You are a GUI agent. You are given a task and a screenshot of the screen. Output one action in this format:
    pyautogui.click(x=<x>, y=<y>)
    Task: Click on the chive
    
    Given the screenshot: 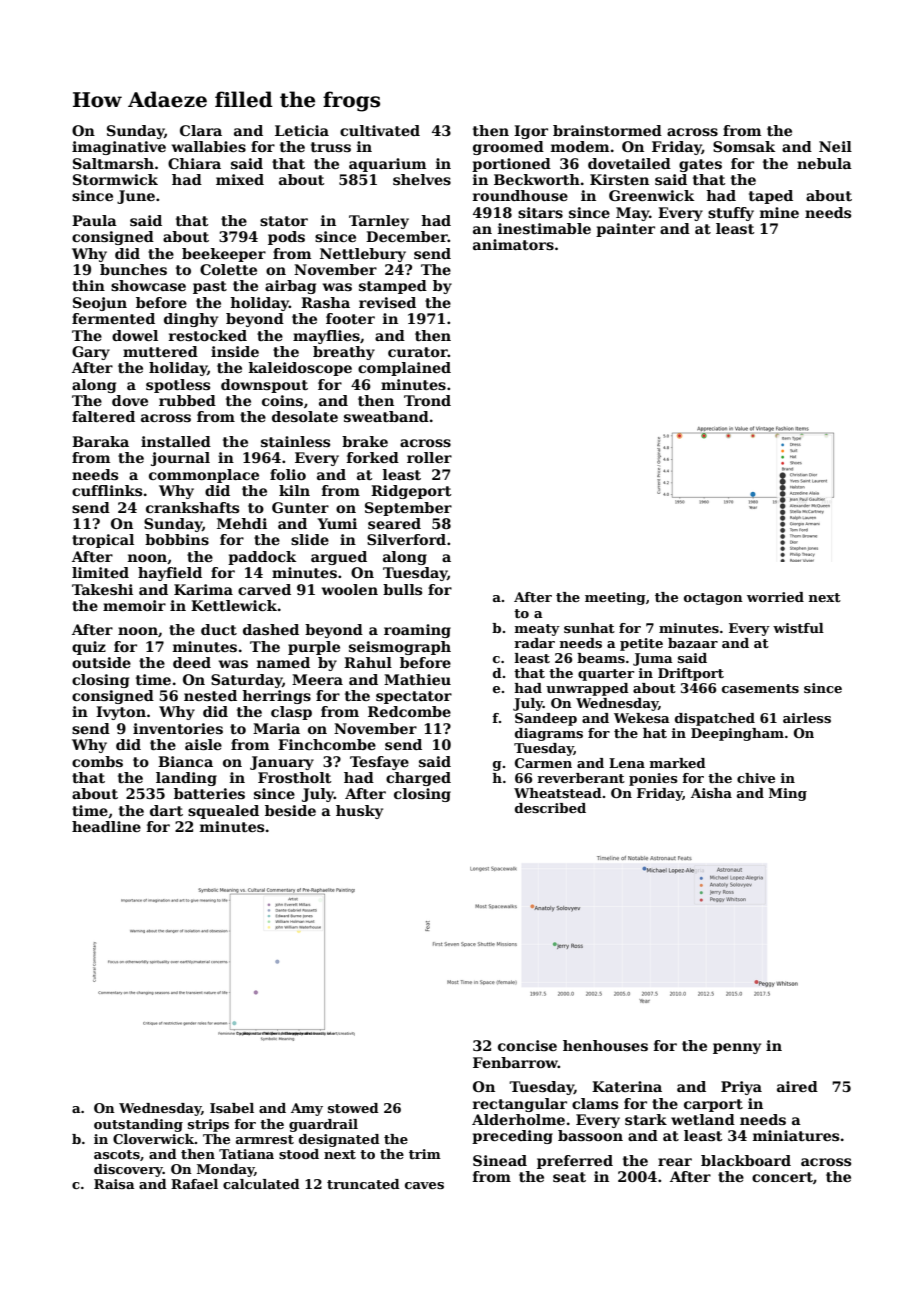 What is the action you would take?
    pyautogui.click(x=756, y=778)
